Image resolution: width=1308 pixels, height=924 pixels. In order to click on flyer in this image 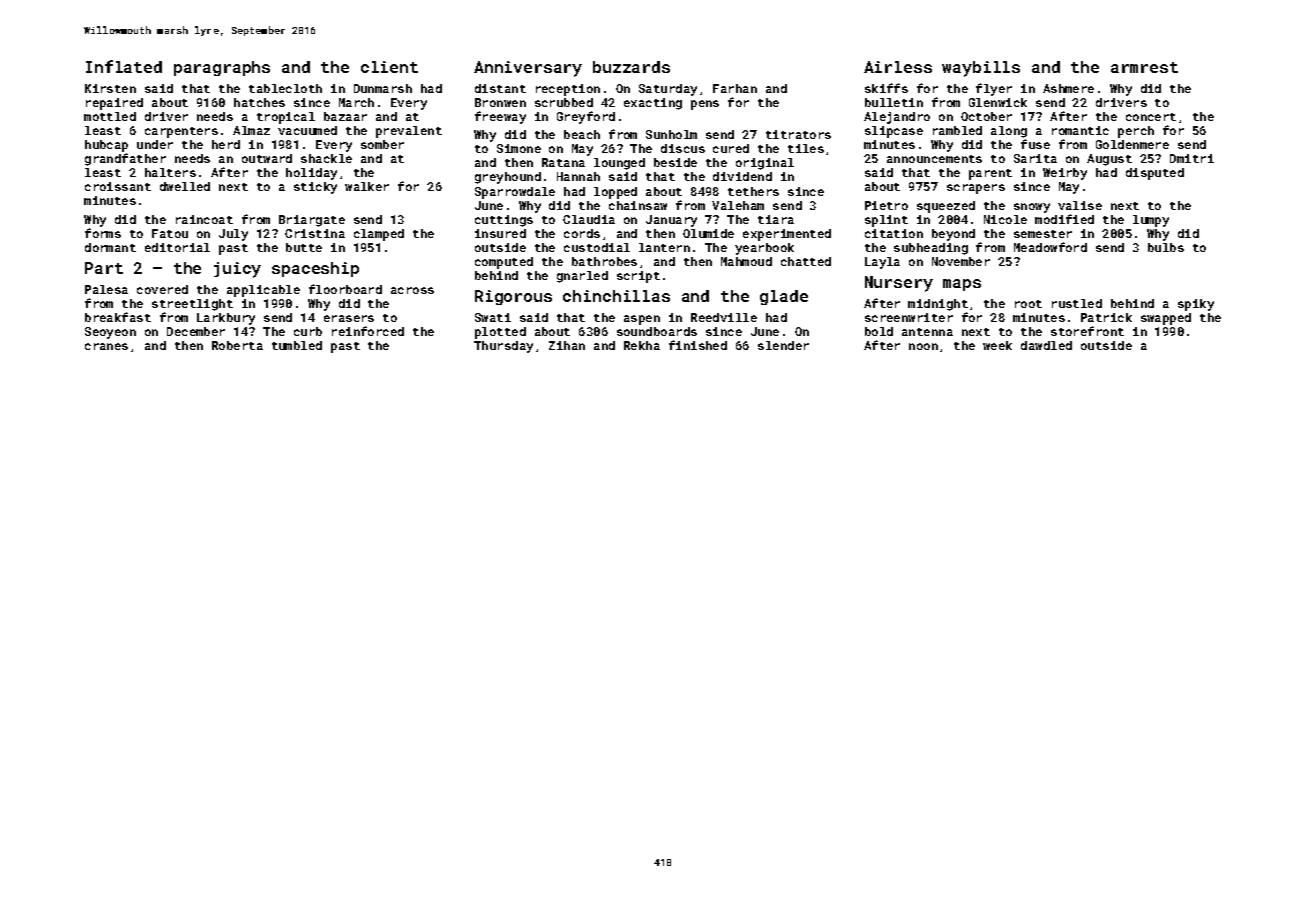, I will do `click(994, 89)`.
